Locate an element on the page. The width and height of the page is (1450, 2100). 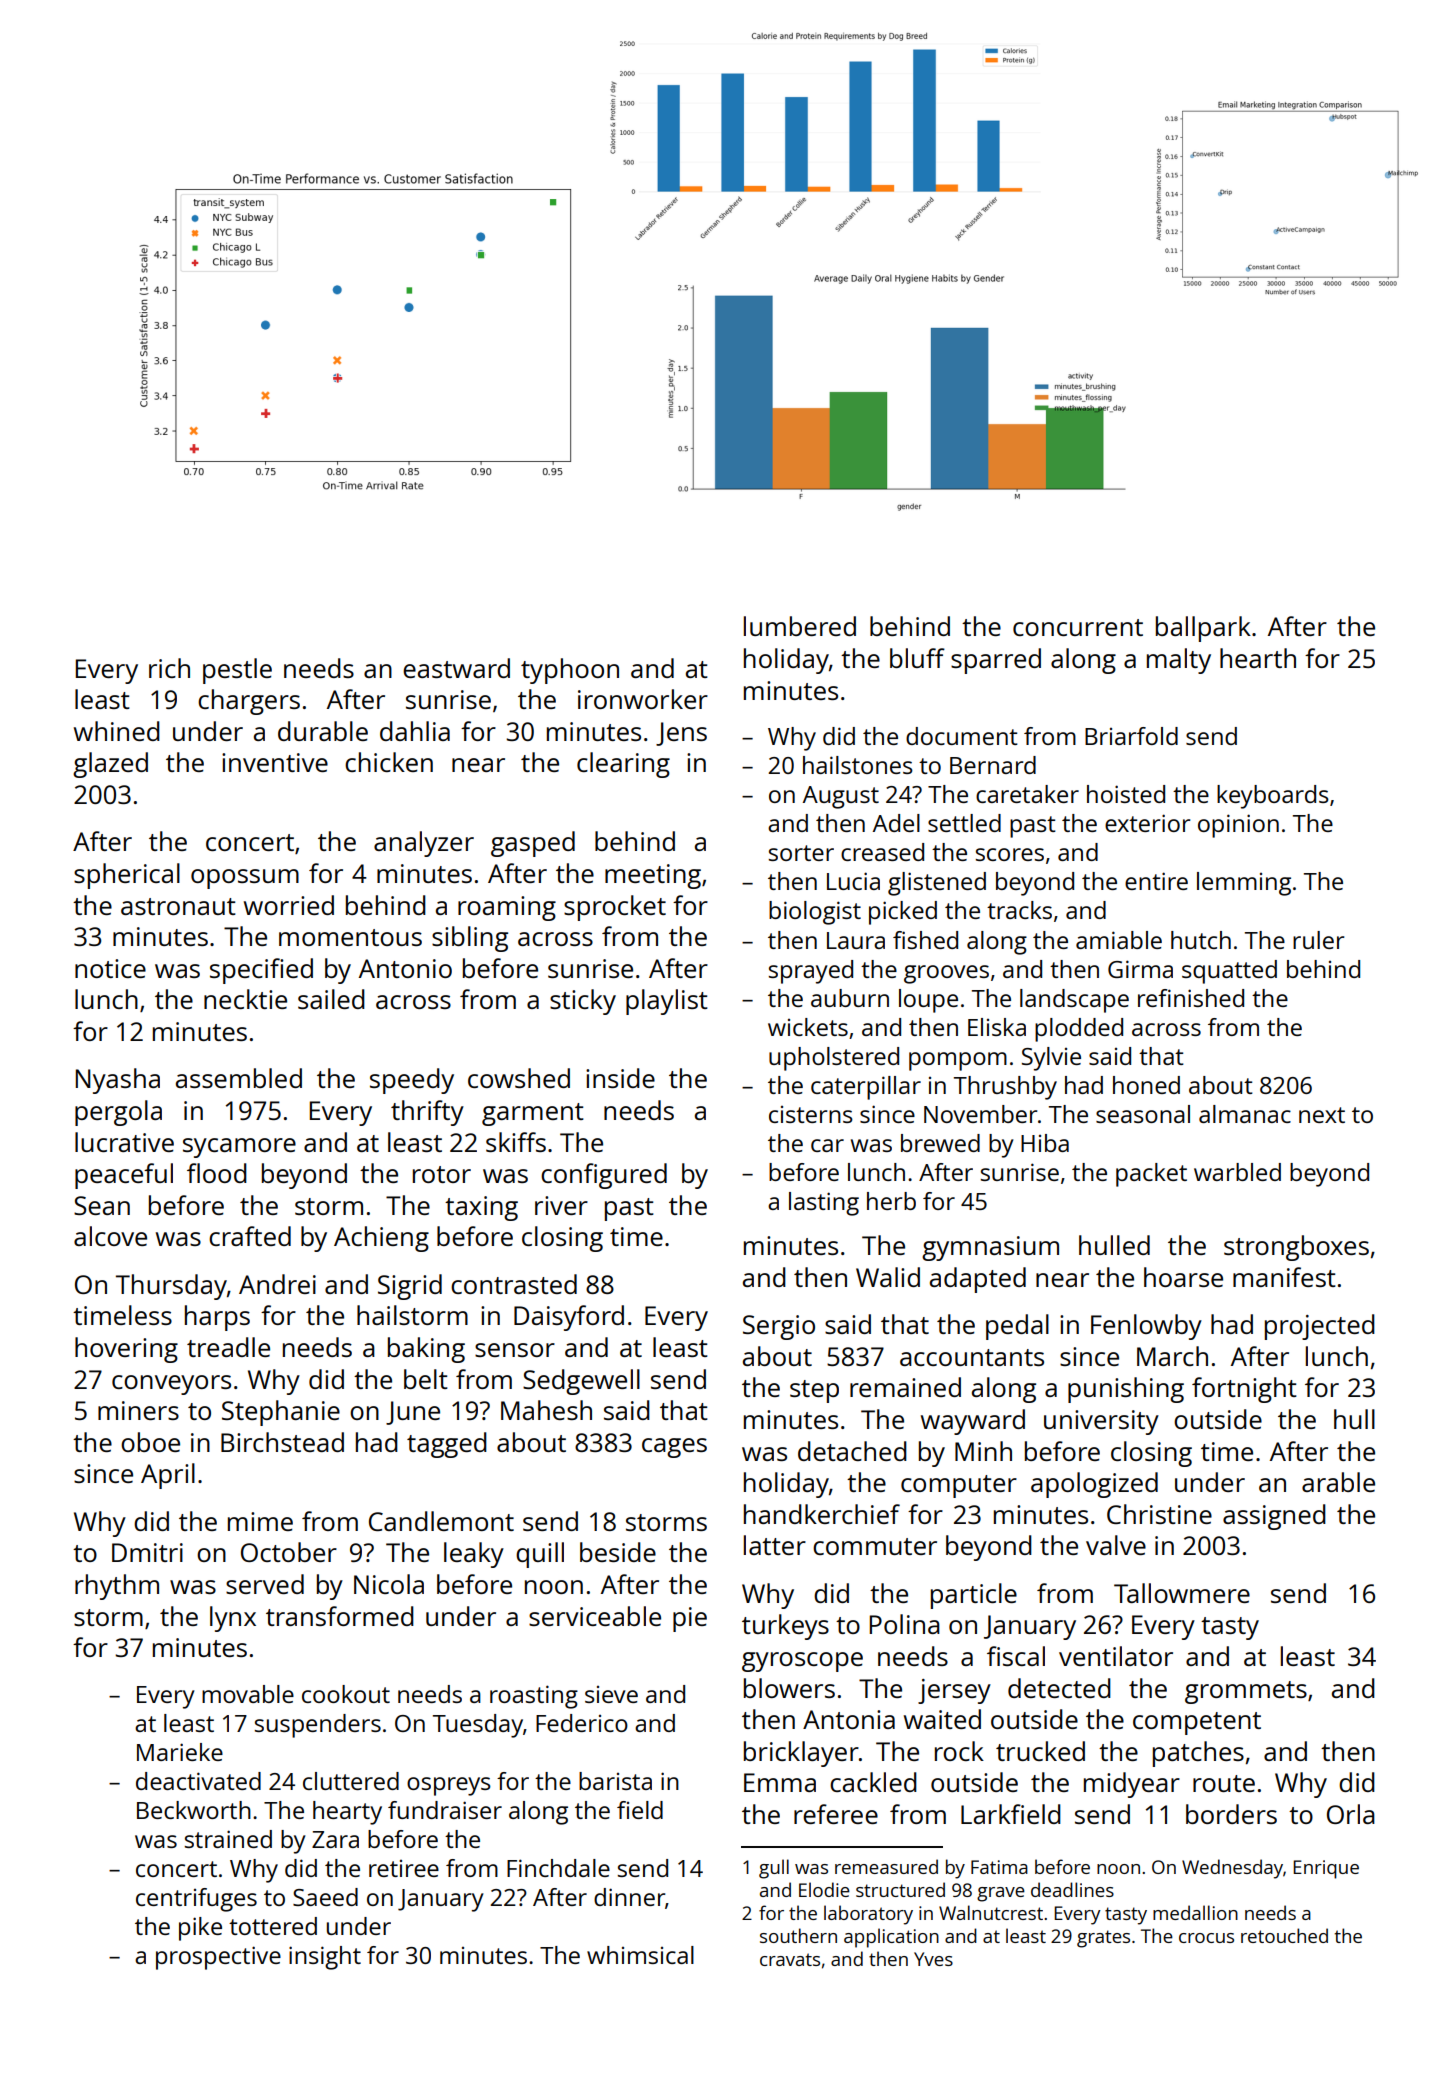
bluff is located at coordinates (917, 658).
